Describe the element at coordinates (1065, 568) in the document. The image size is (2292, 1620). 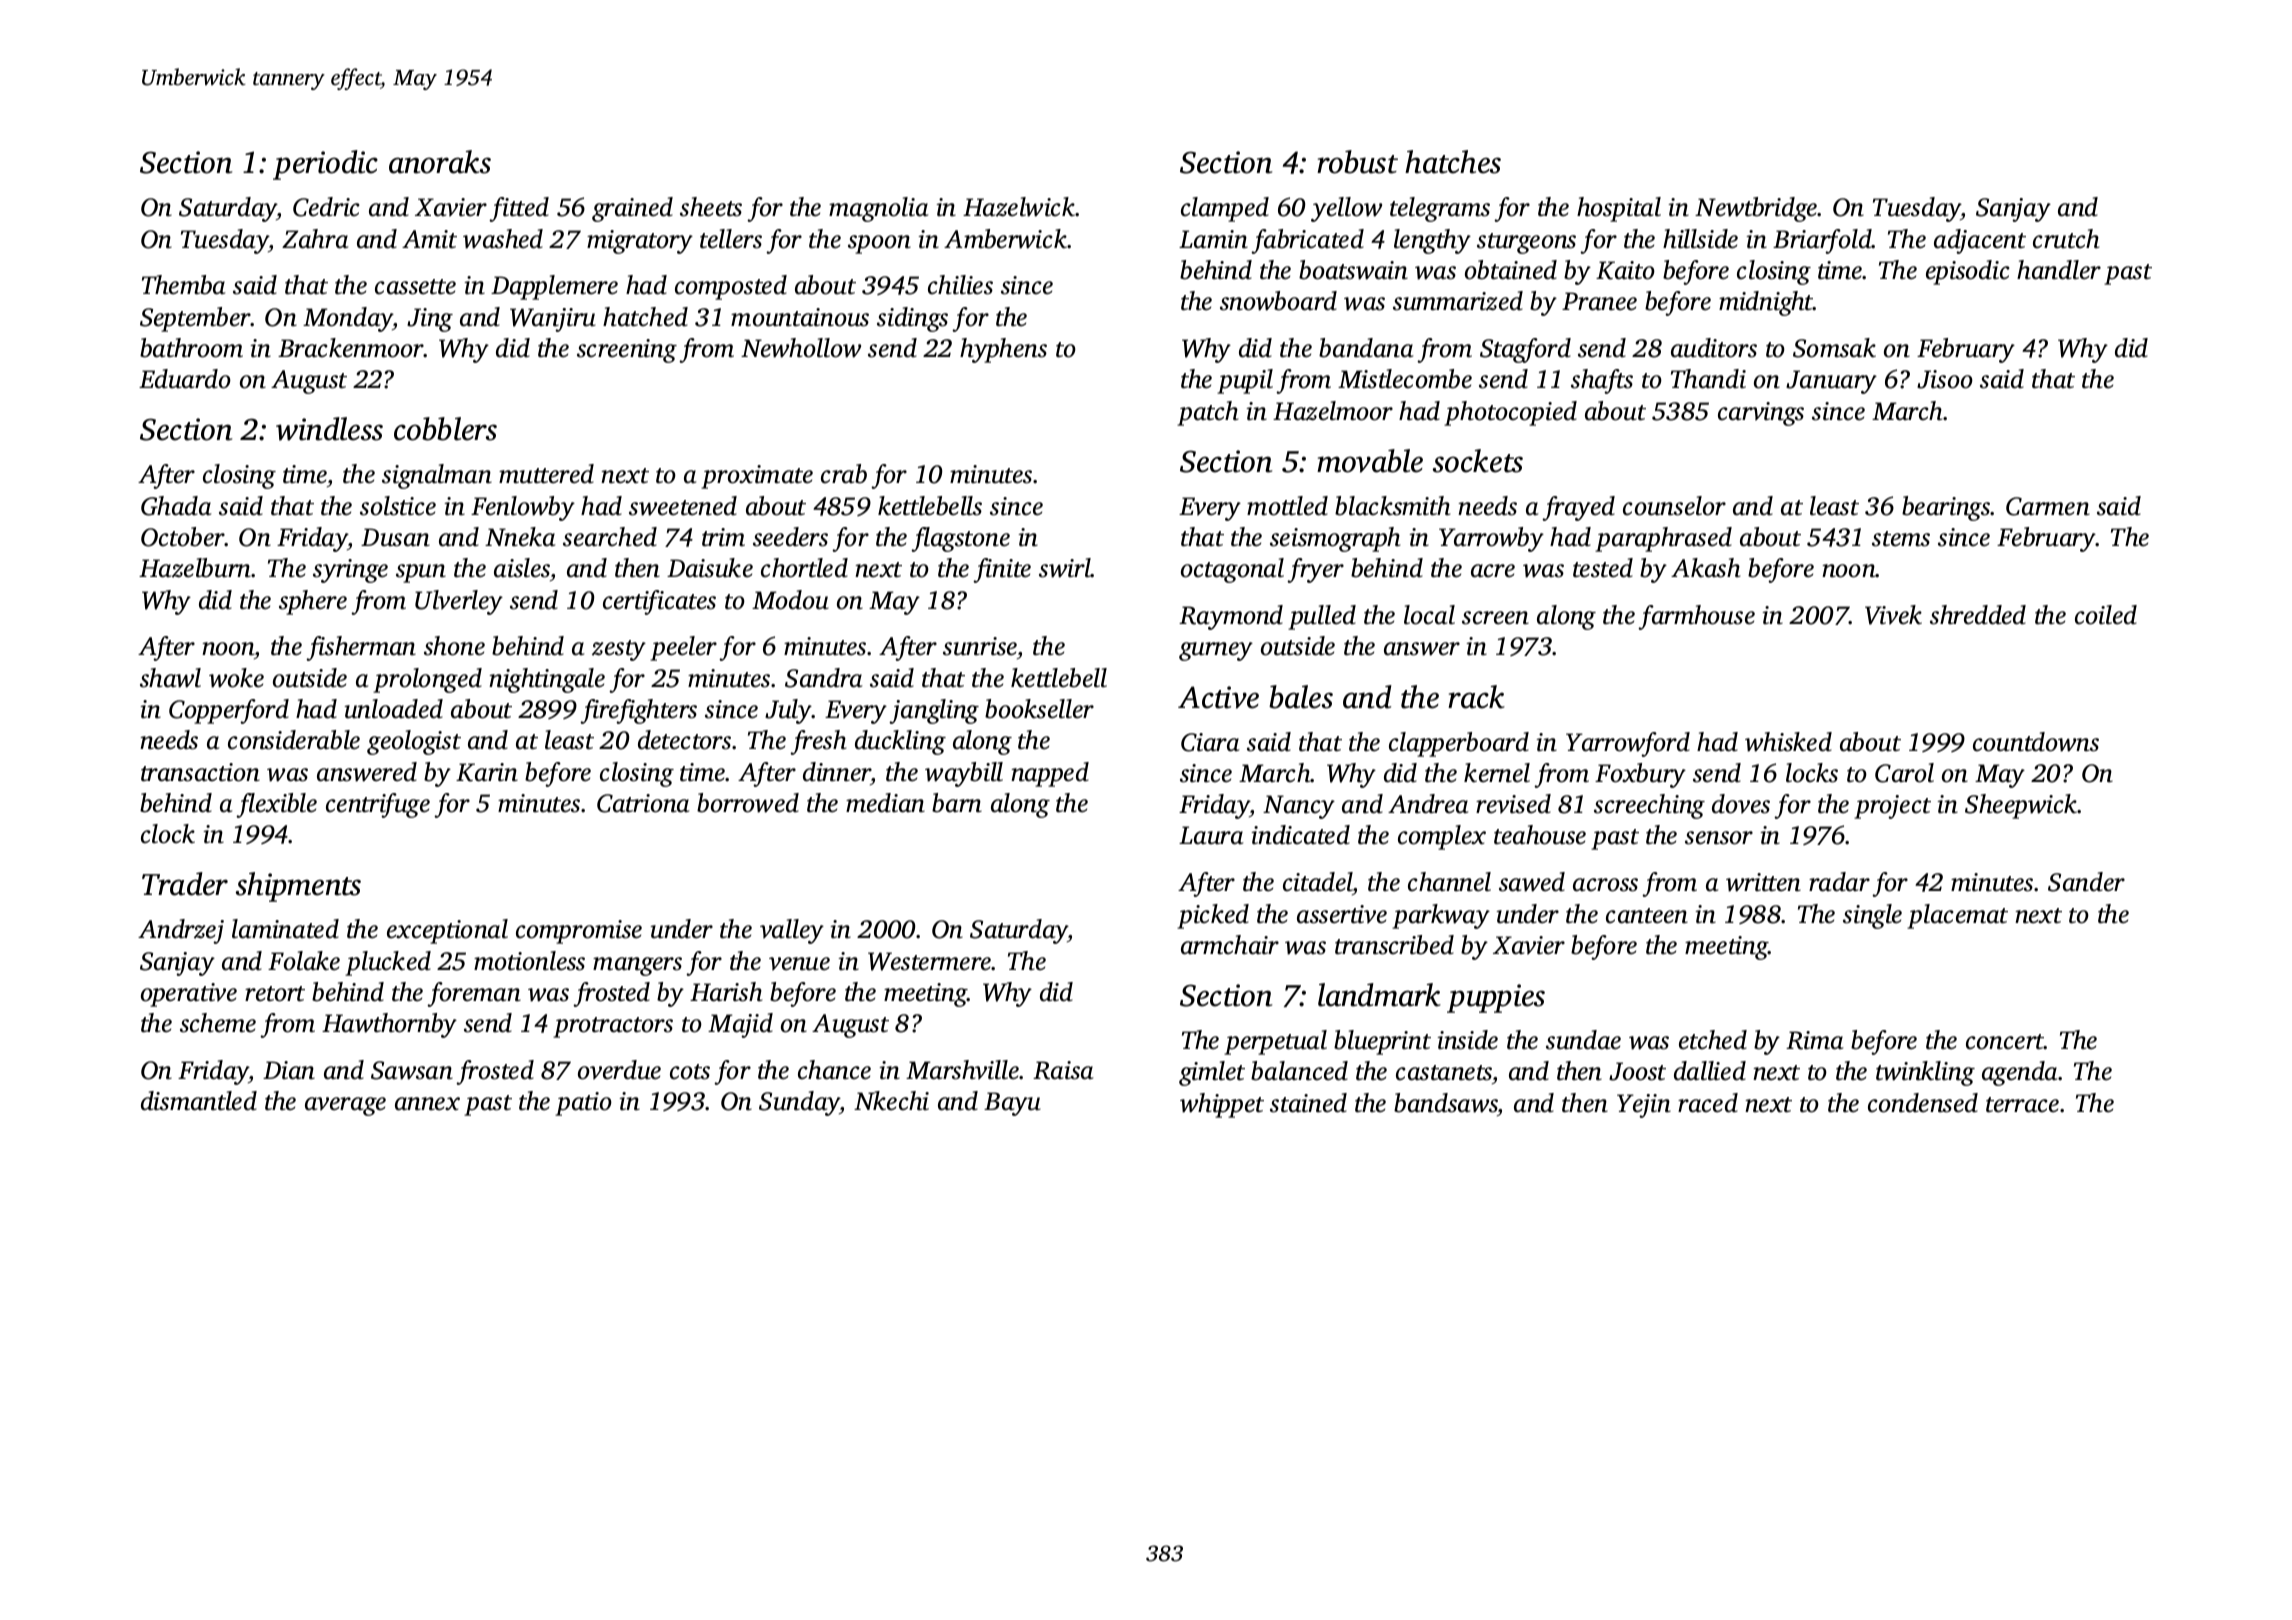
I see `swirl` at that location.
